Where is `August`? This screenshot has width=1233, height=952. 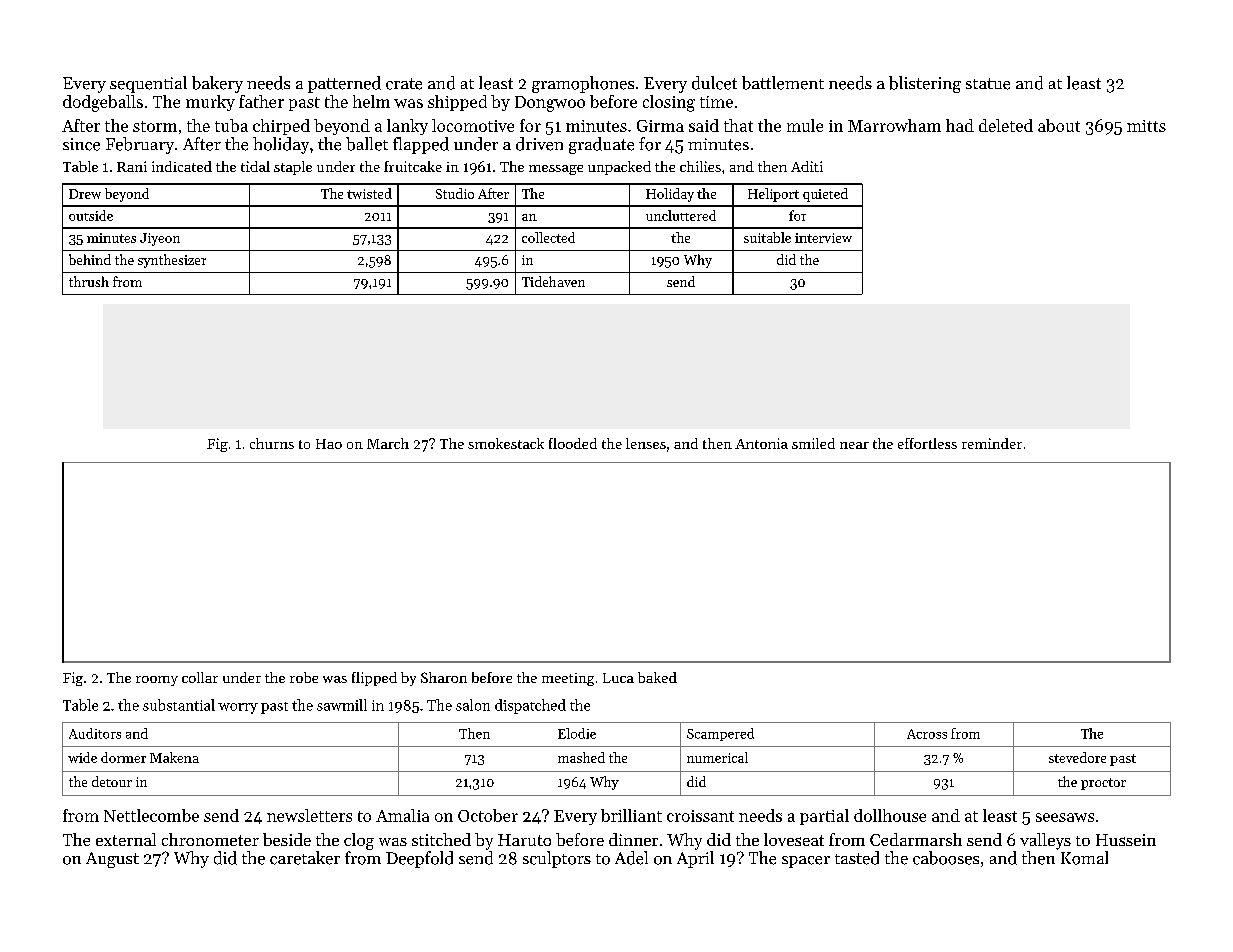
August is located at coordinates (112, 860).
